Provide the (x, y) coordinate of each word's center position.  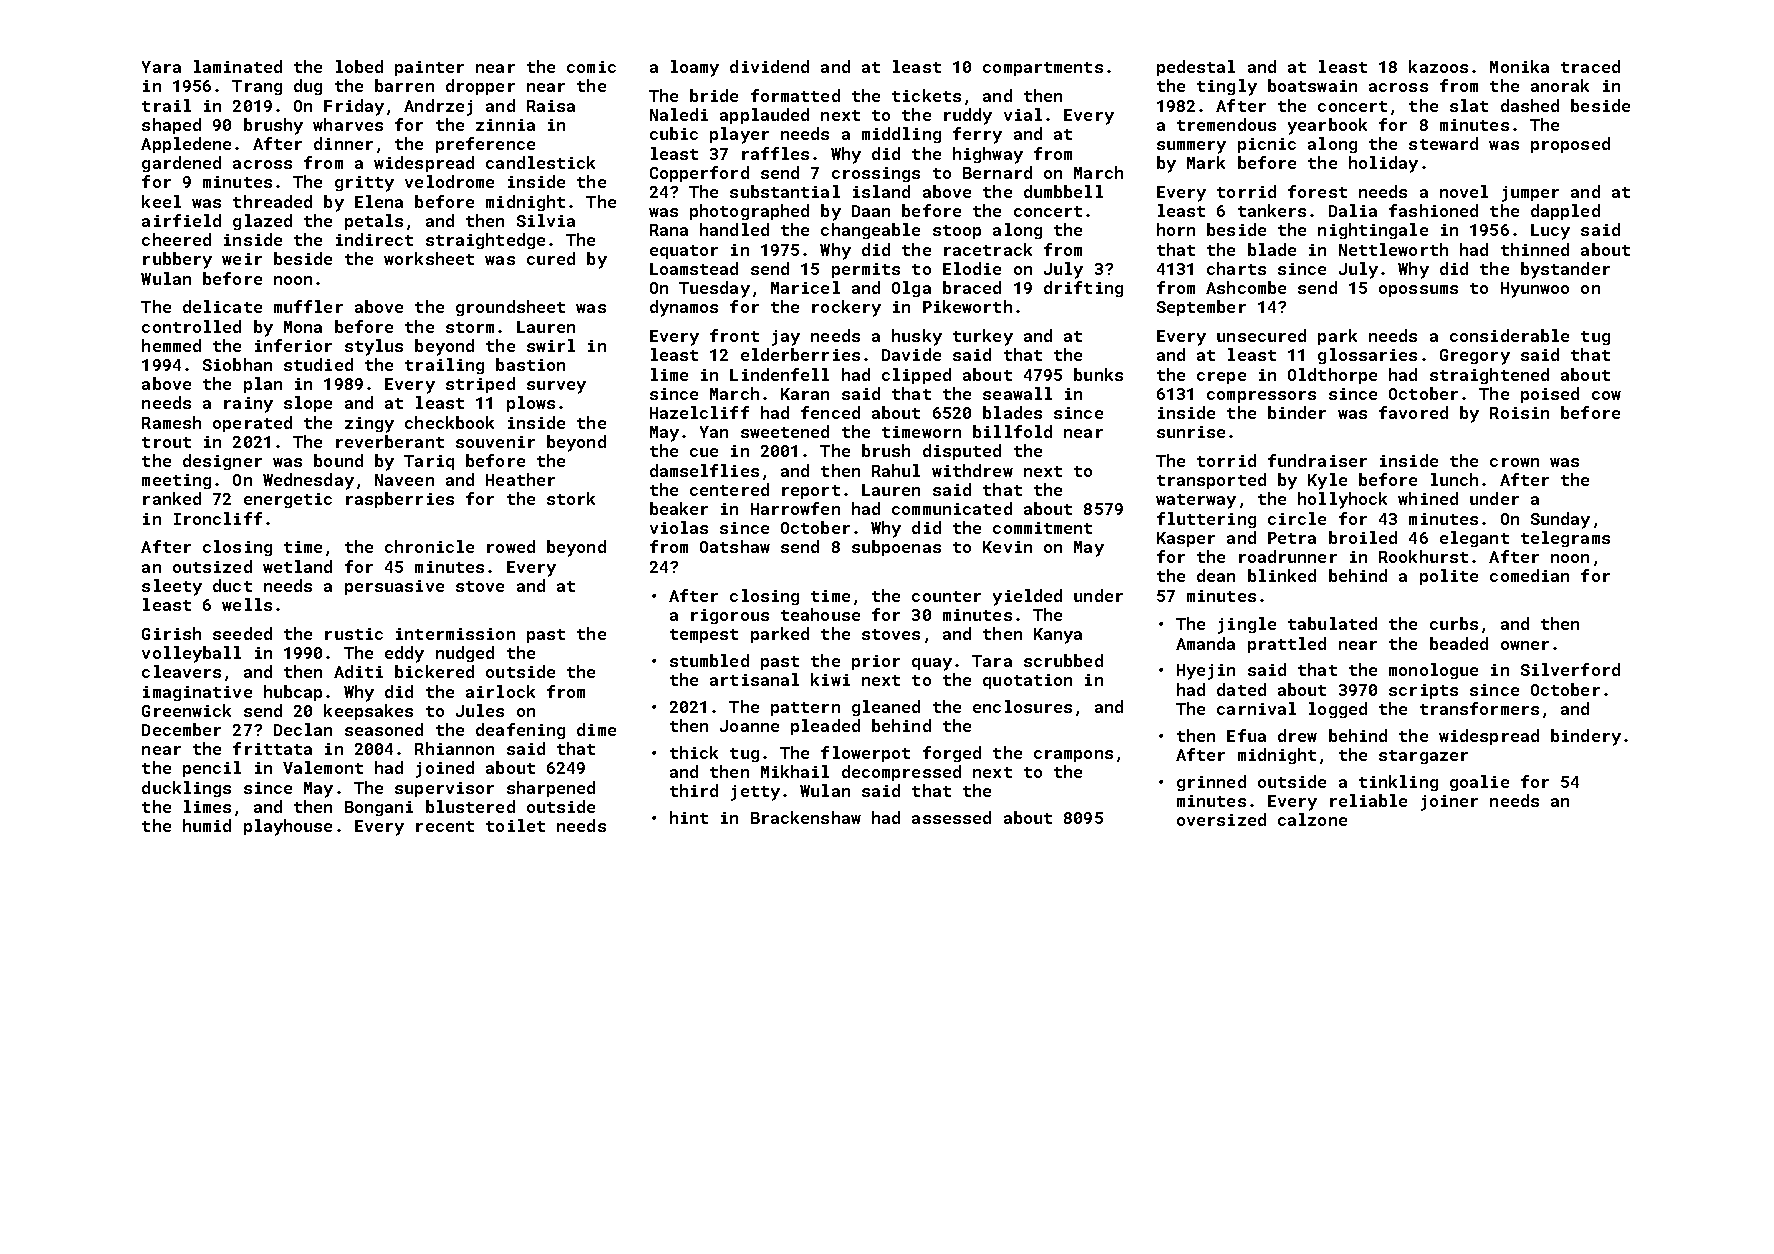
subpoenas (896, 548)
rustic (354, 634)
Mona (303, 327)
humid (207, 825)
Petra (1292, 538)
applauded (764, 116)
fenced (830, 412)
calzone (1312, 819)
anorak (1560, 85)
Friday (354, 107)
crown (1514, 462)
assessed (951, 817)
